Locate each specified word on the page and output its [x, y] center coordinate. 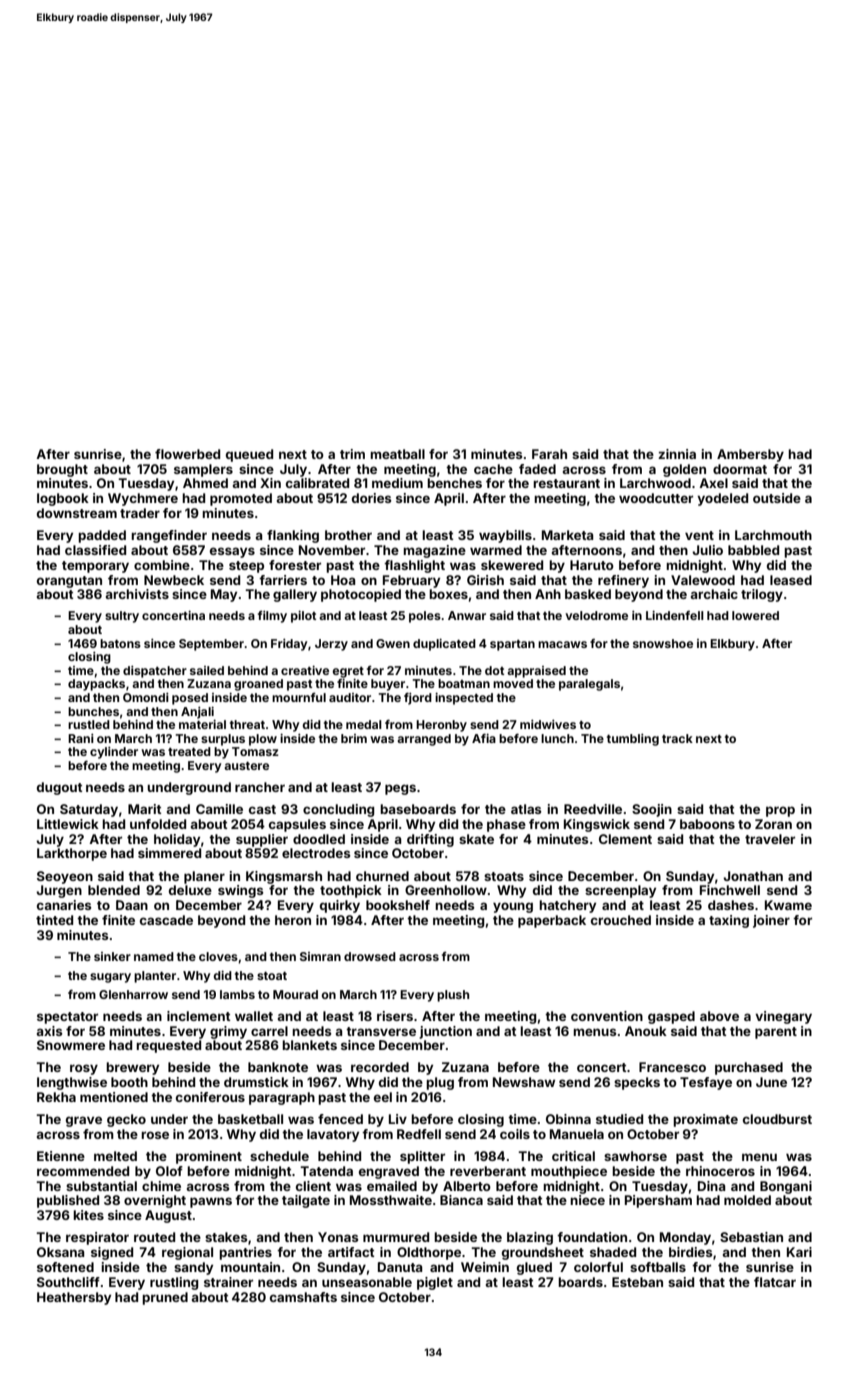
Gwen [393, 643]
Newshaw [524, 1082]
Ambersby [750, 455]
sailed [207, 670]
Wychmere [143, 499]
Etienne [61, 1156]
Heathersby [74, 1298]
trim [352, 454]
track [677, 738]
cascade [166, 920]
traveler [770, 839]
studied [619, 1119]
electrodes [316, 853]
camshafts [303, 1297]
